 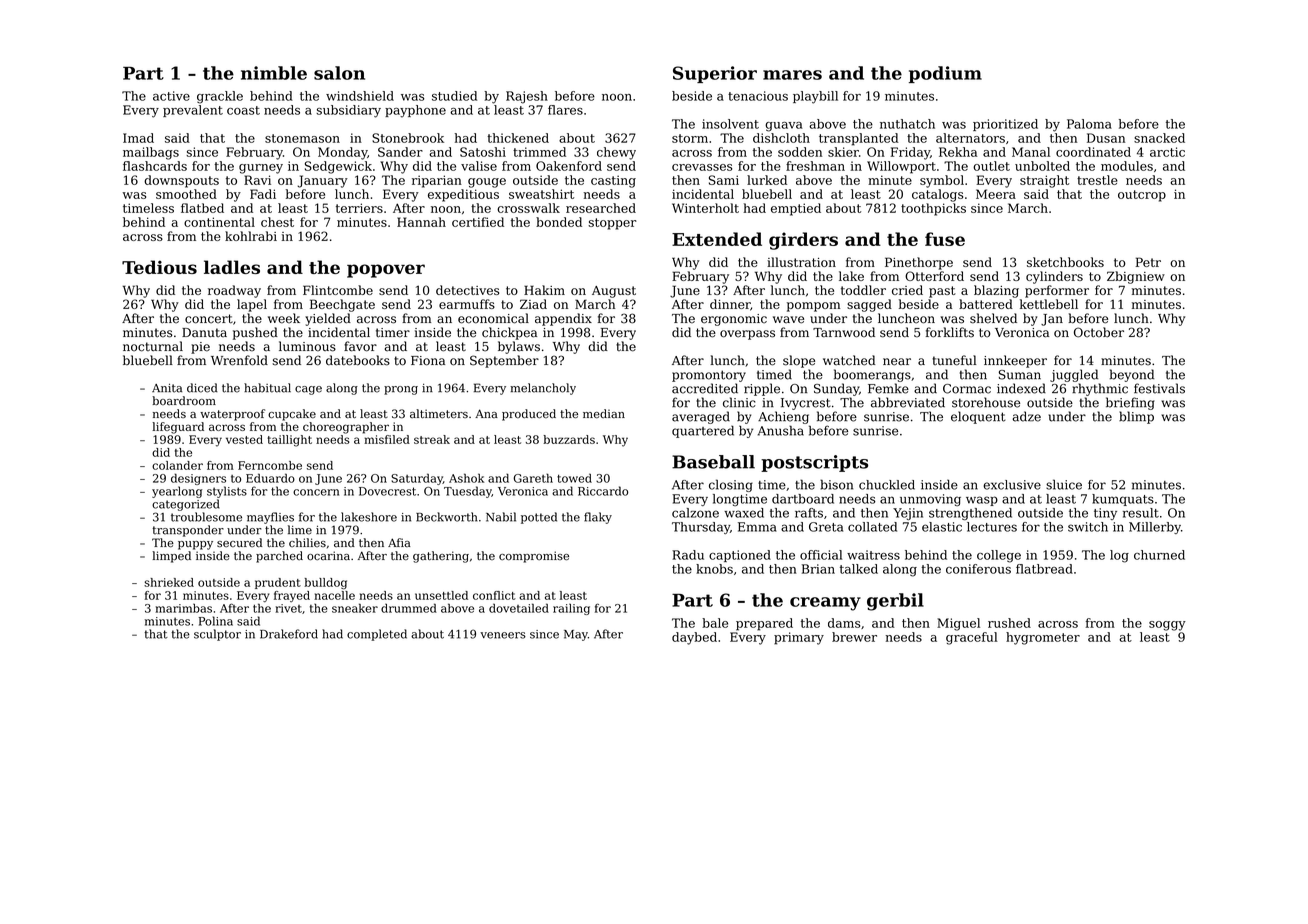 What do you see at coordinates (227, 492) in the document?
I see `stylists` at bounding box center [227, 492].
